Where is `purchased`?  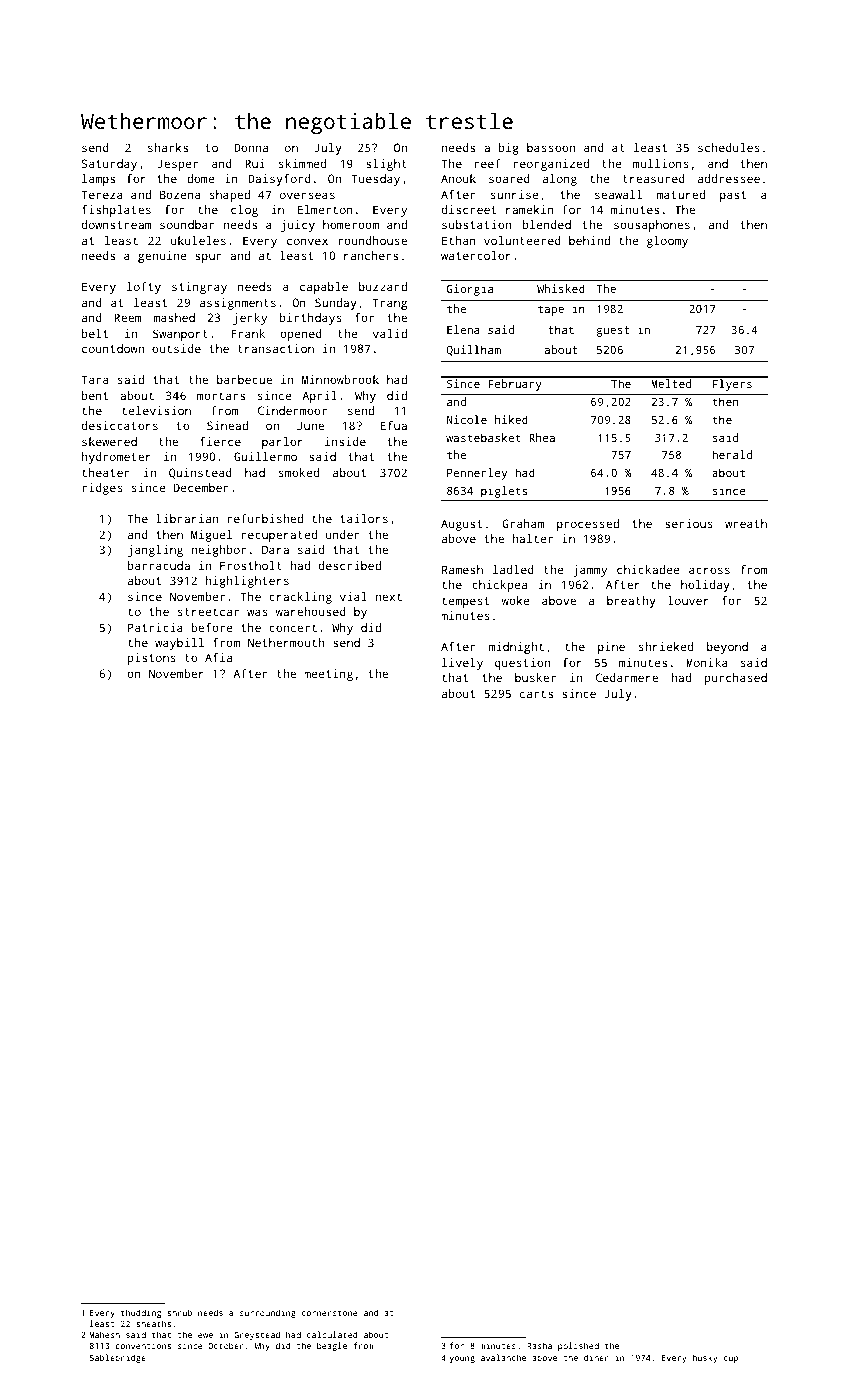 purchased is located at coordinates (736, 679).
